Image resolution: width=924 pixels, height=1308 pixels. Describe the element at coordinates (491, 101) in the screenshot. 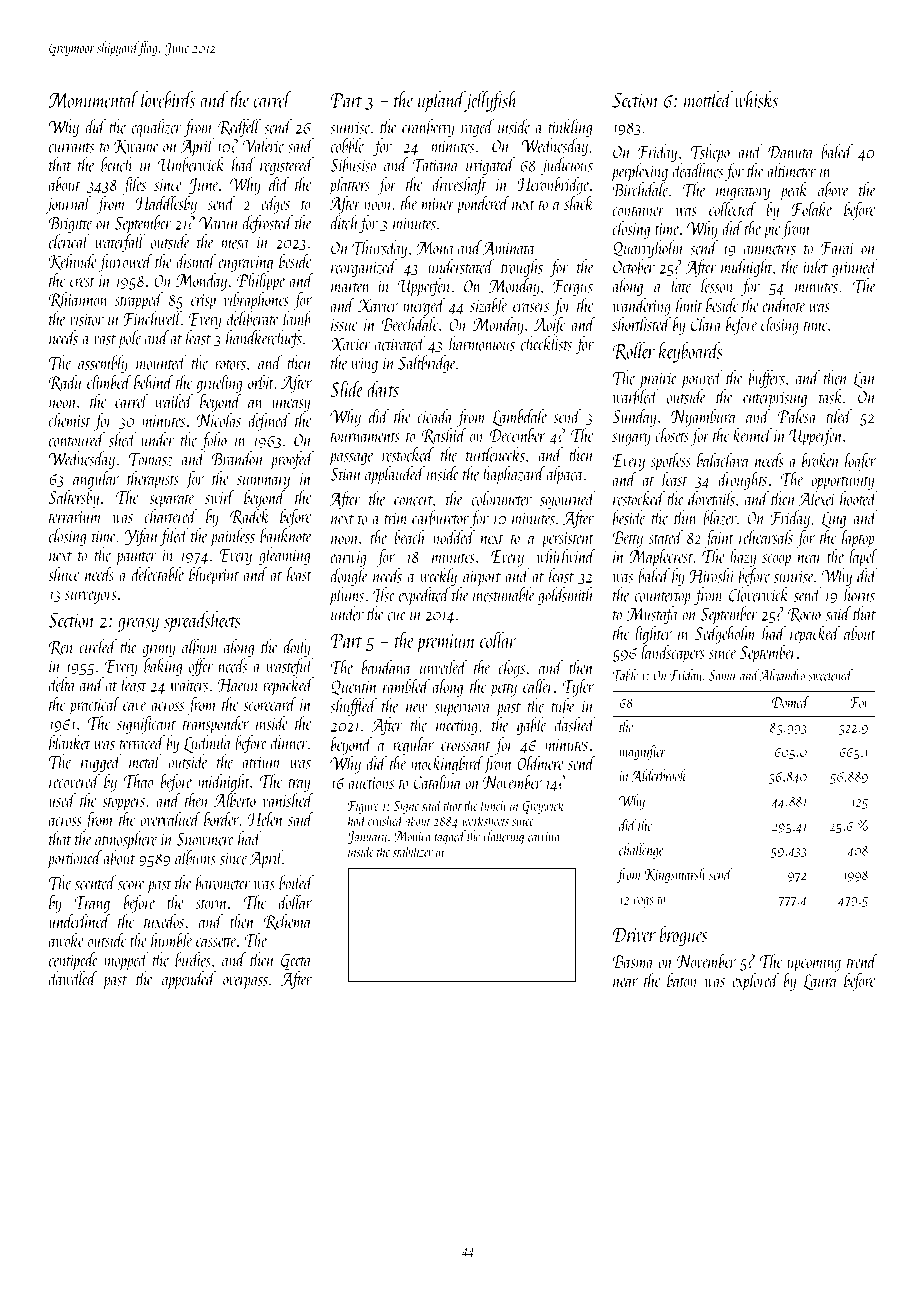

I see `jellyfish` at that location.
